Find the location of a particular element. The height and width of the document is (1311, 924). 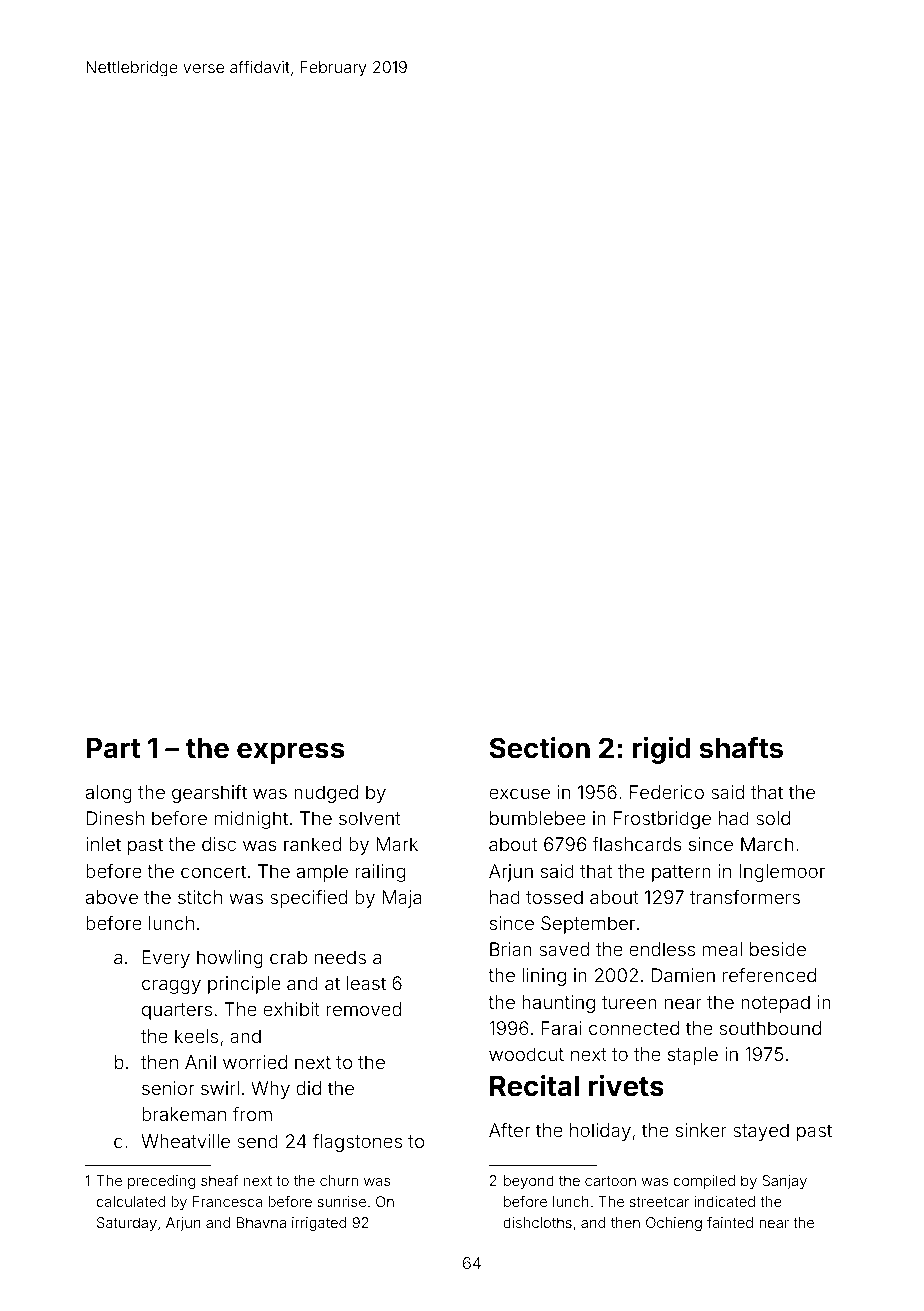

Saturday is located at coordinates (127, 1224).
